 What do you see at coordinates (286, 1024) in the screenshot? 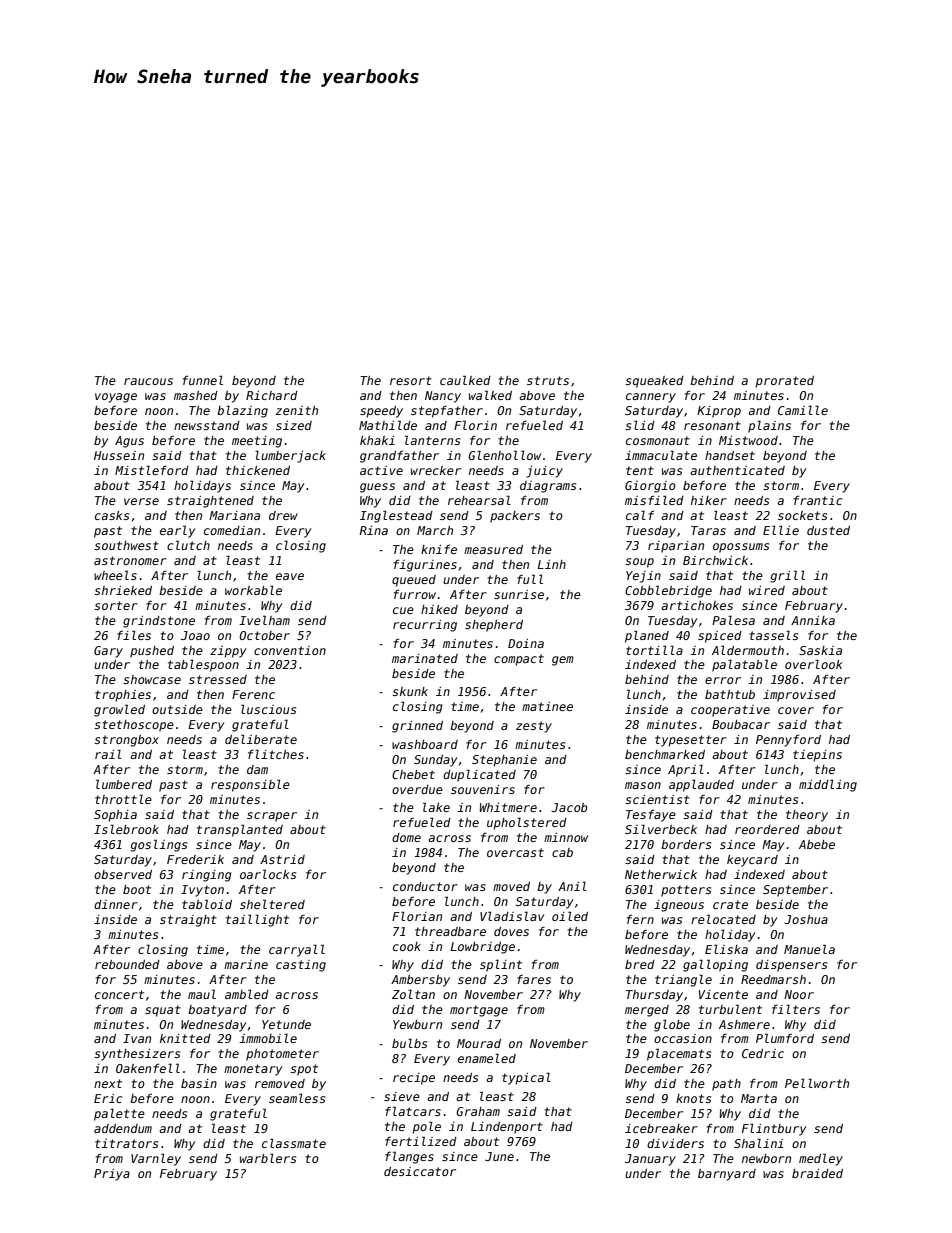
I see `Yetunde` at bounding box center [286, 1024].
